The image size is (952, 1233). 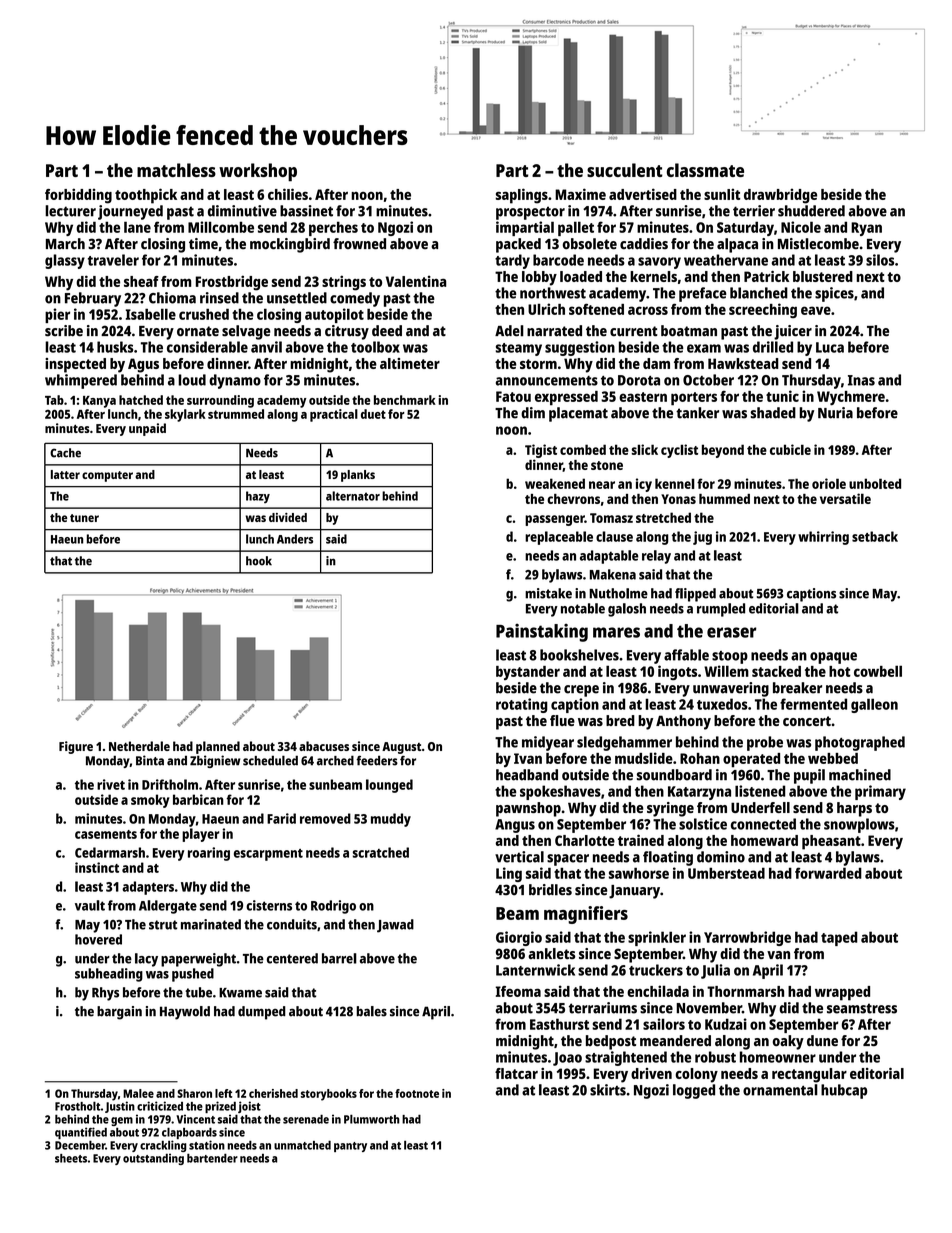 What do you see at coordinates (590, 244) in the image?
I see `obsolete` at bounding box center [590, 244].
